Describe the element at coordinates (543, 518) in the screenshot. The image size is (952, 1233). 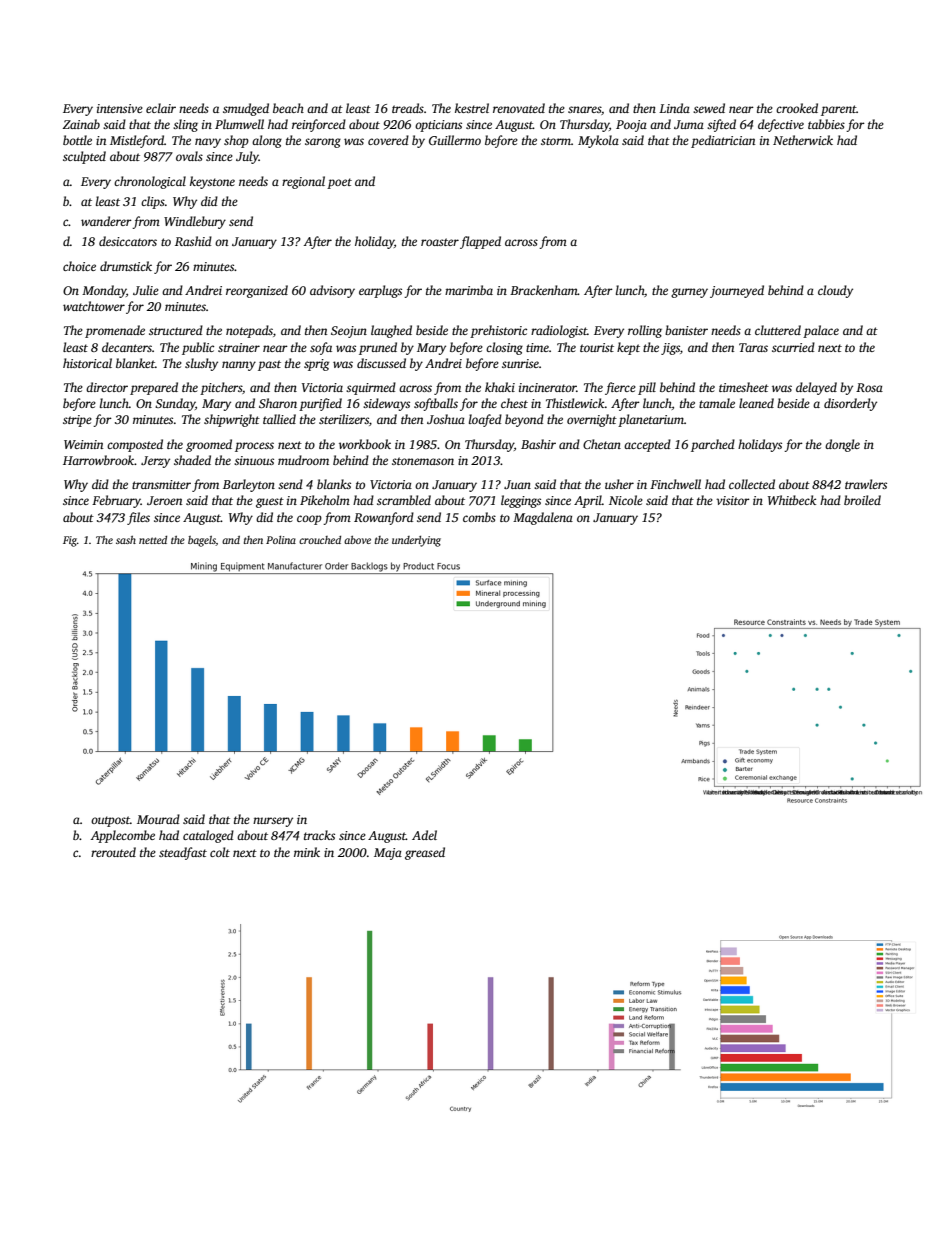
I see `Magdalena` at that location.
